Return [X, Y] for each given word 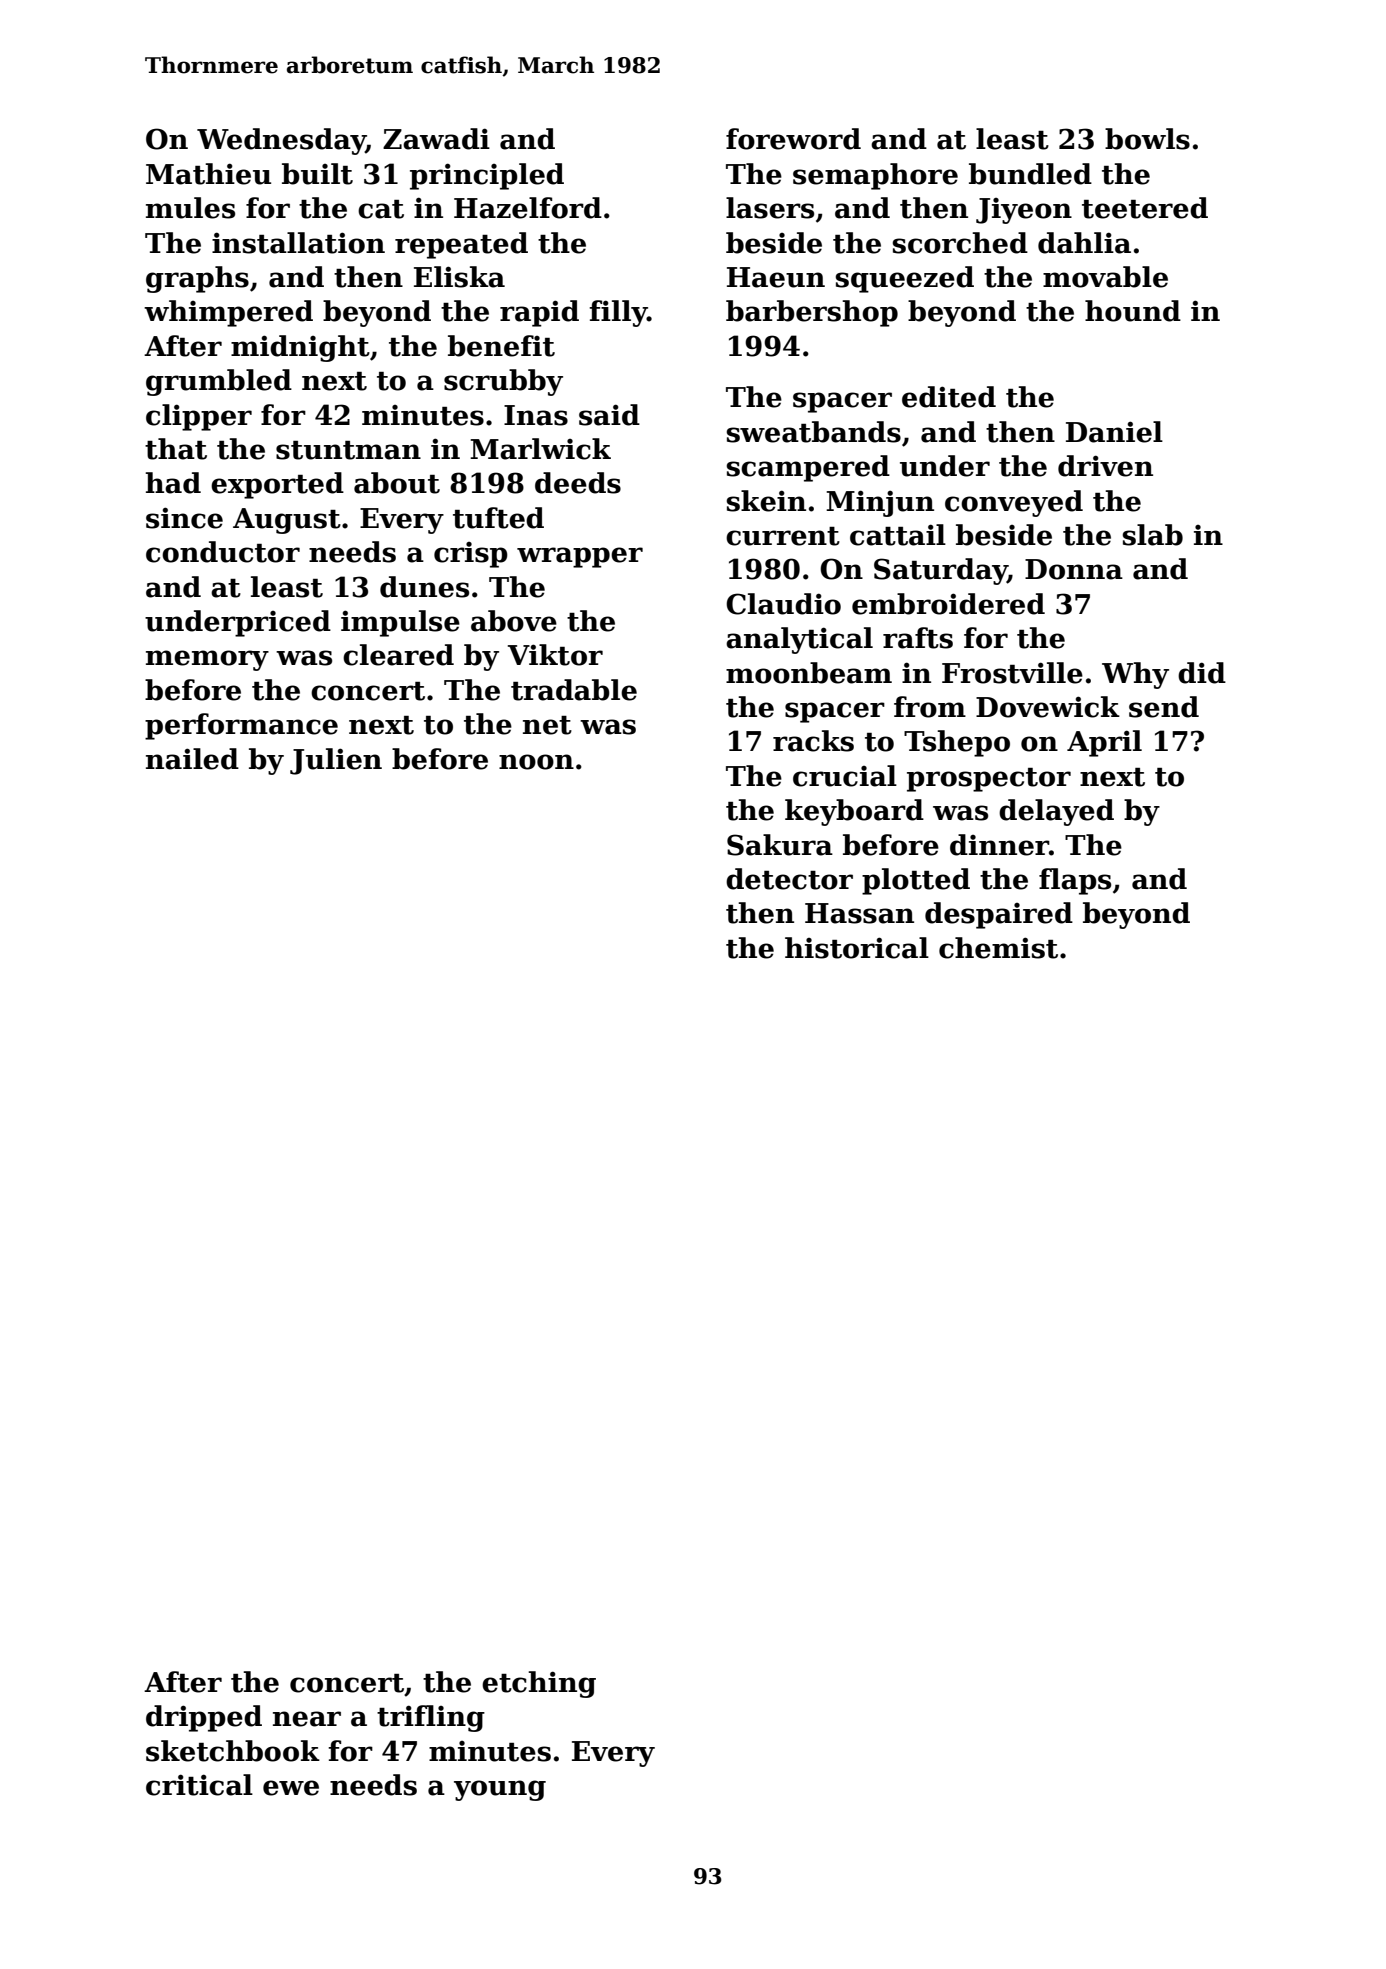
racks [813, 741]
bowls [1147, 139]
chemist [998, 948]
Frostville [1012, 673]
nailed [192, 759]
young [500, 1790]
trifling [431, 1718]
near [307, 1719]
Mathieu [208, 174]
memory [207, 660]
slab [1153, 535]
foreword [793, 139]
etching [539, 1684]
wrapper [580, 557]
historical [857, 948]
